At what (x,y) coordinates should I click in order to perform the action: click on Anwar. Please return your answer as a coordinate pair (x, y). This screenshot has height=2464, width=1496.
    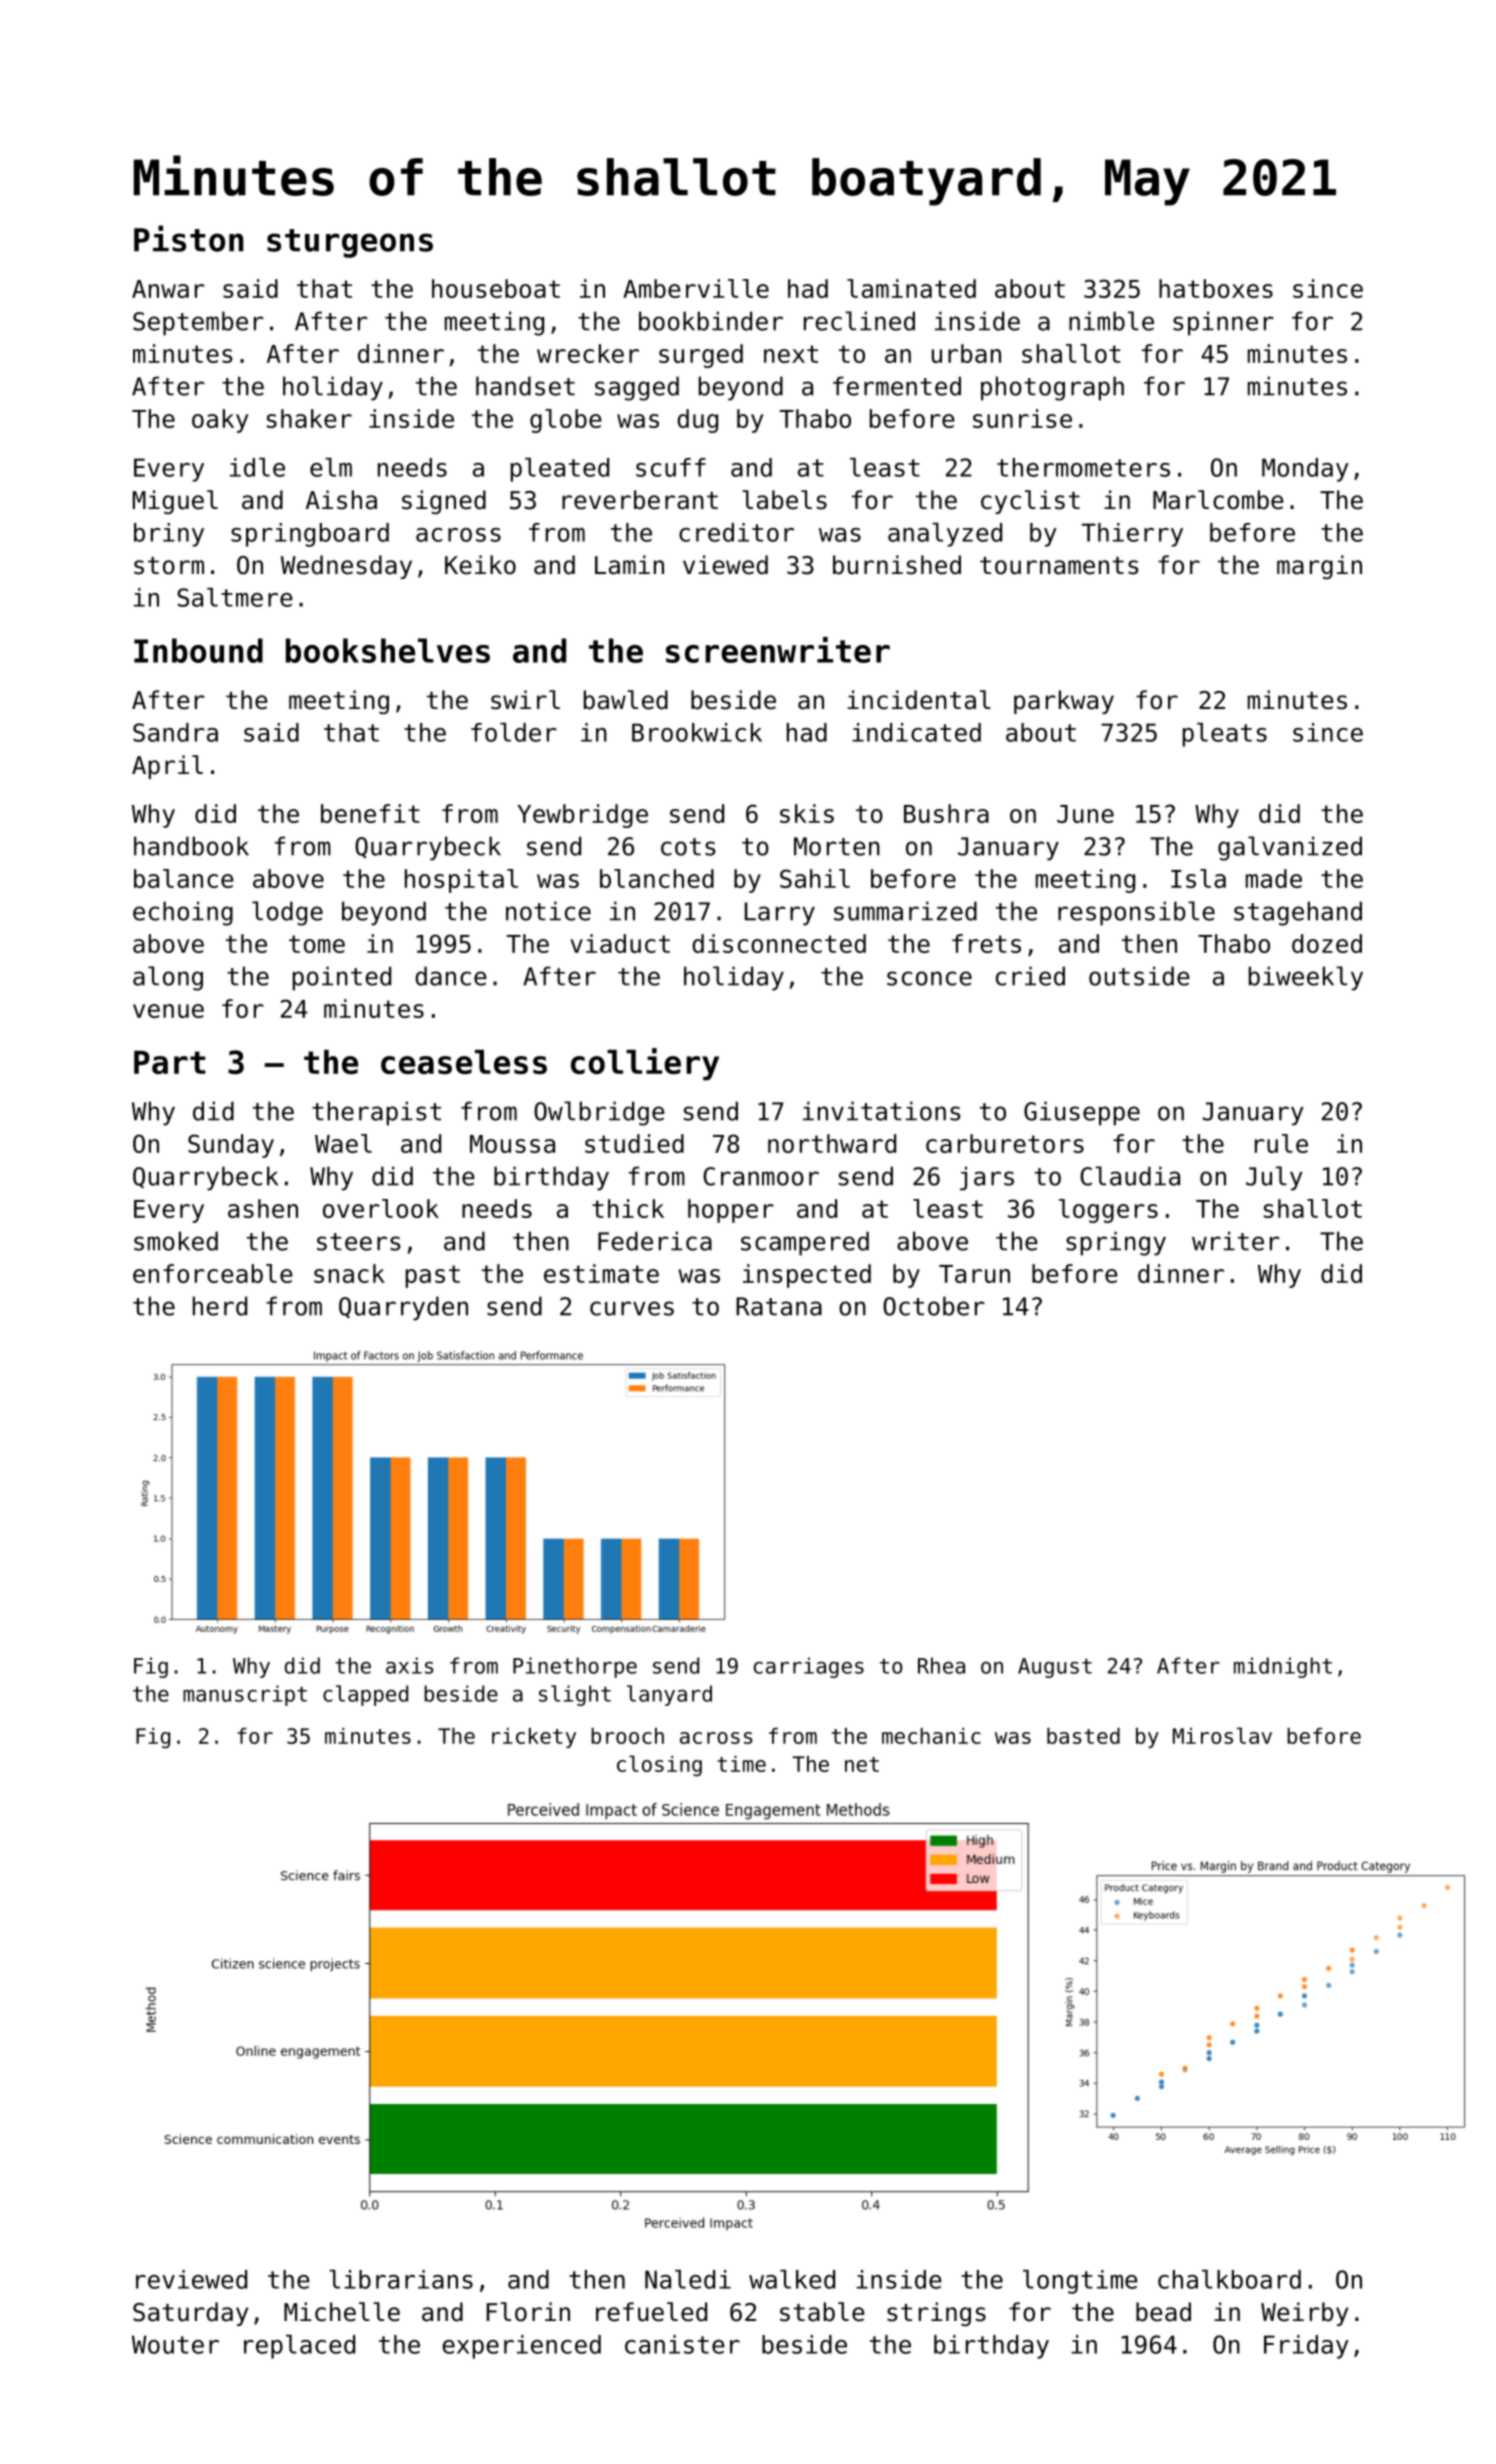
    Looking at the image, I should click on (168, 289).
